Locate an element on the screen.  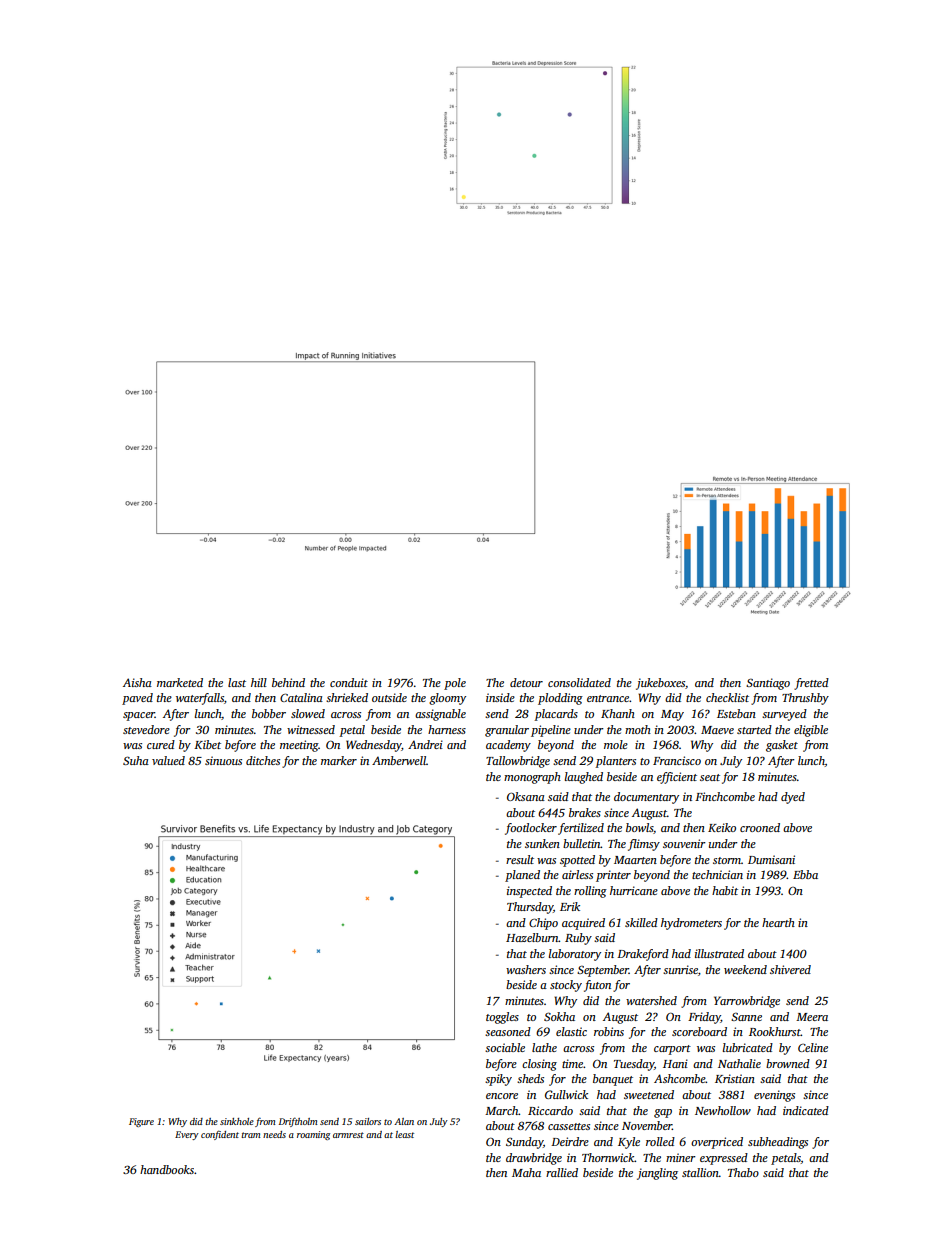
inspected is located at coordinates (529, 892).
